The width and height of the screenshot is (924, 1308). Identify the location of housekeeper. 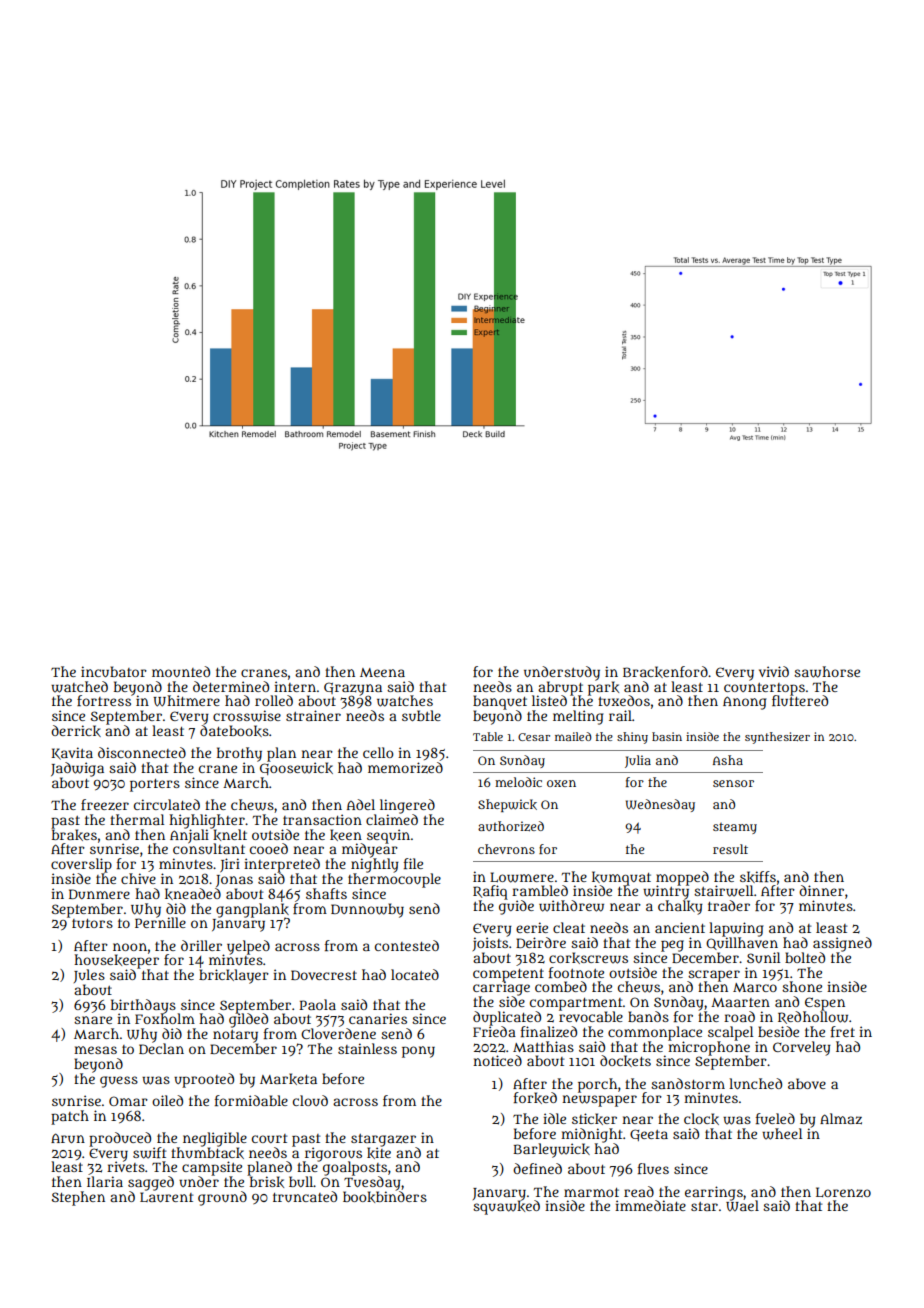
(116, 961).
